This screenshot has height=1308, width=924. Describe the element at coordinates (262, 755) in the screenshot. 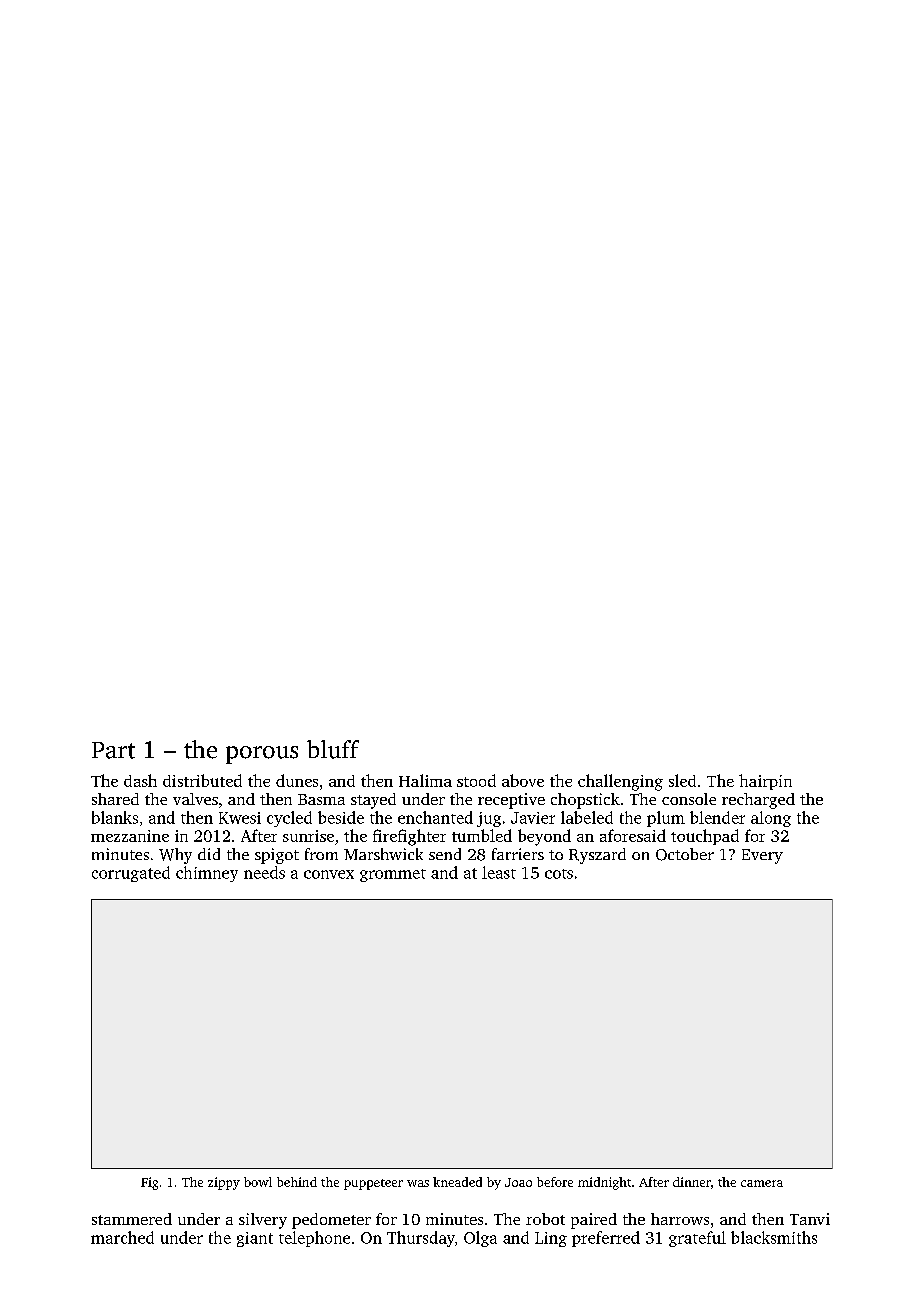

I see `porous` at that location.
